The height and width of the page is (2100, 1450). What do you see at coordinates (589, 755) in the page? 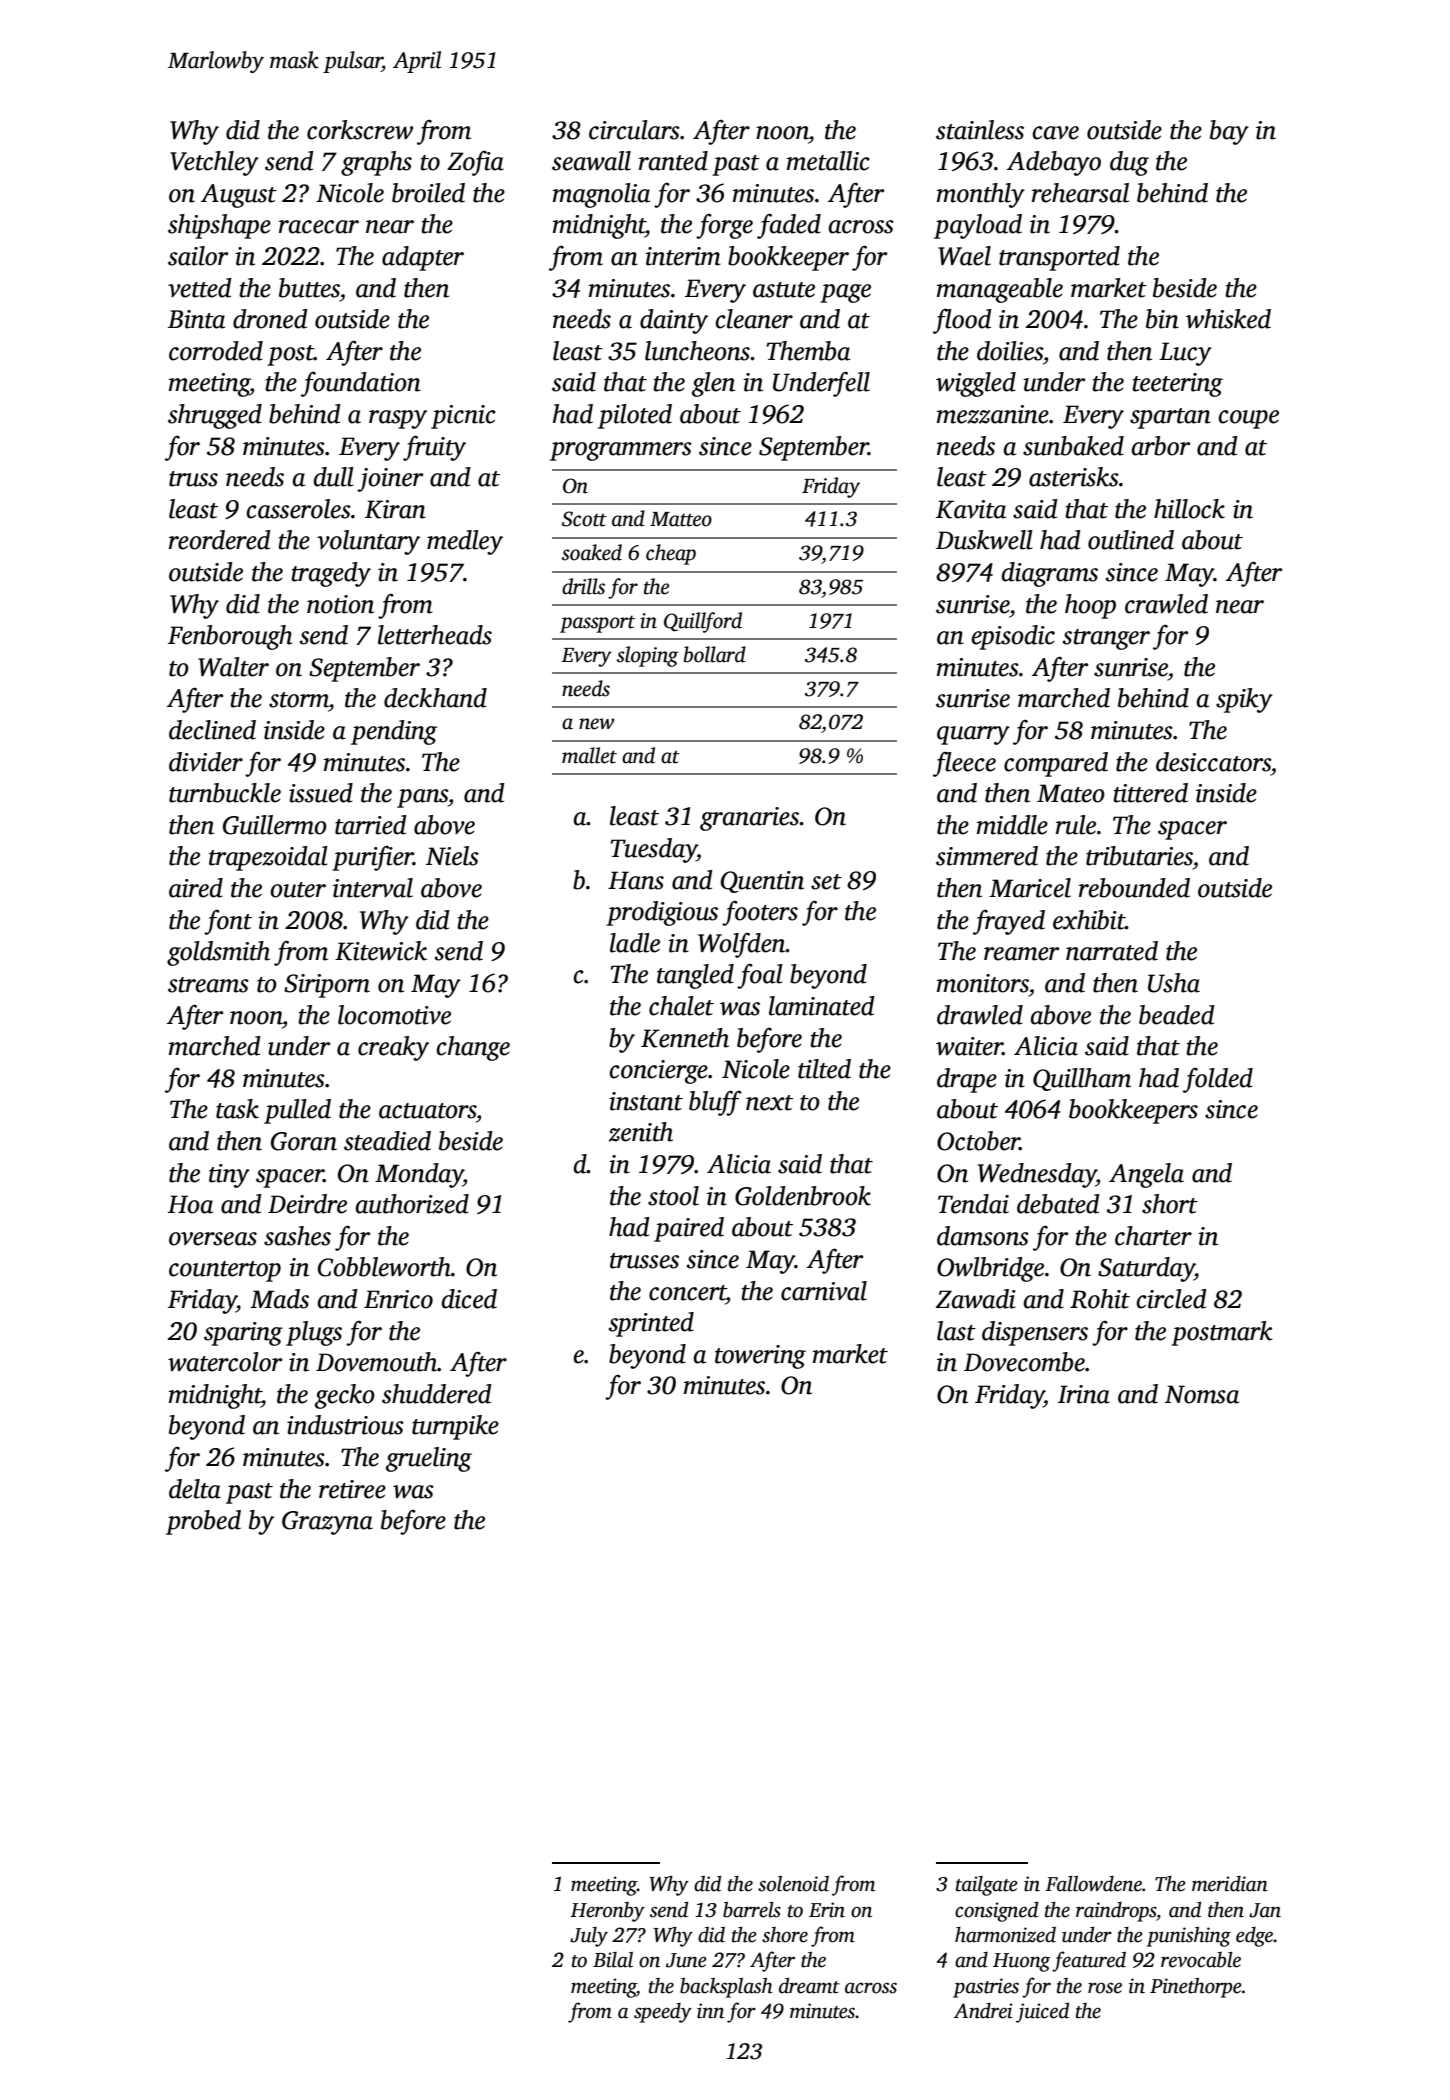
I see `mallet` at bounding box center [589, 755].
